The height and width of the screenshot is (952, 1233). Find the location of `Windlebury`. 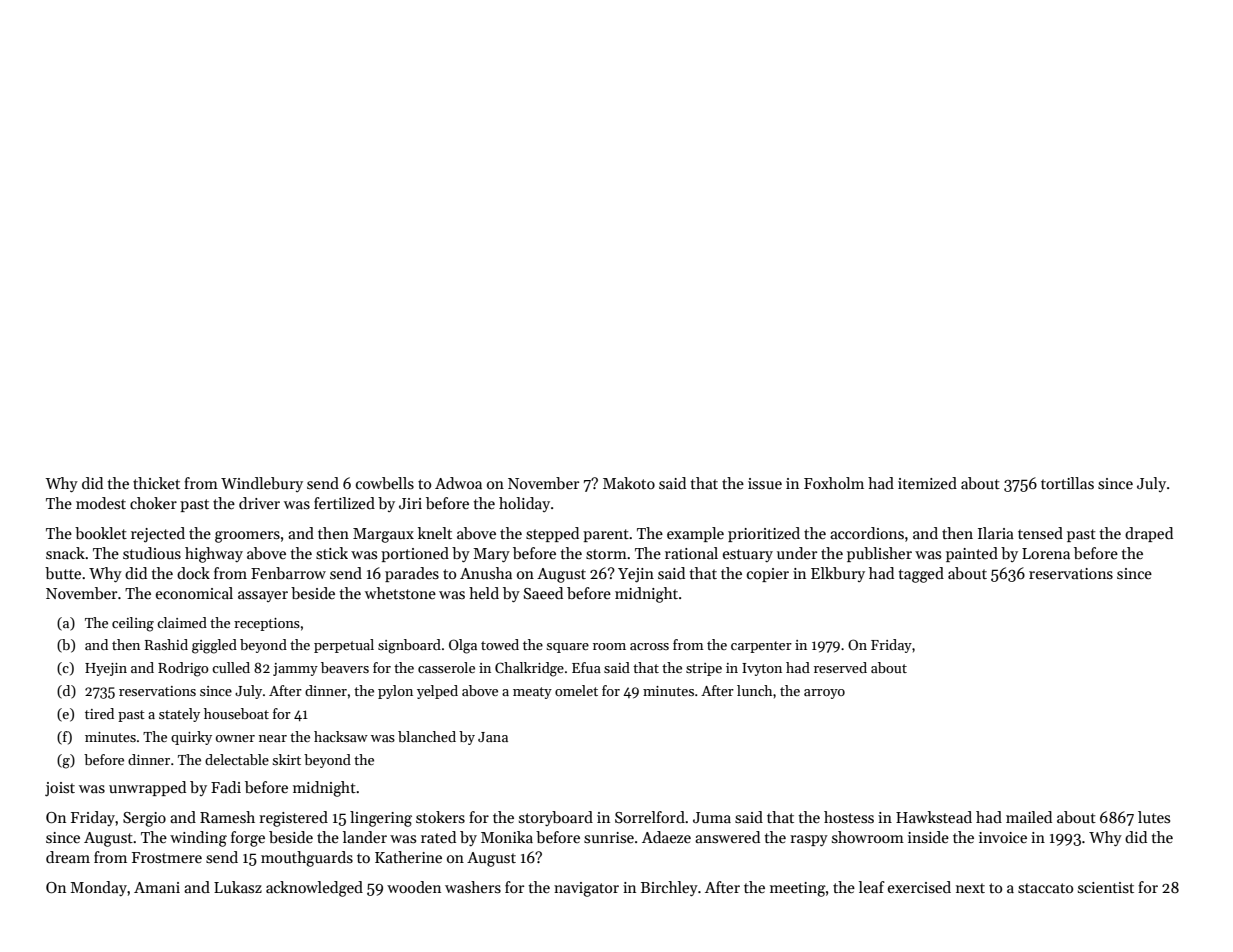

Windlebury is located at coordinates (262, 484).
